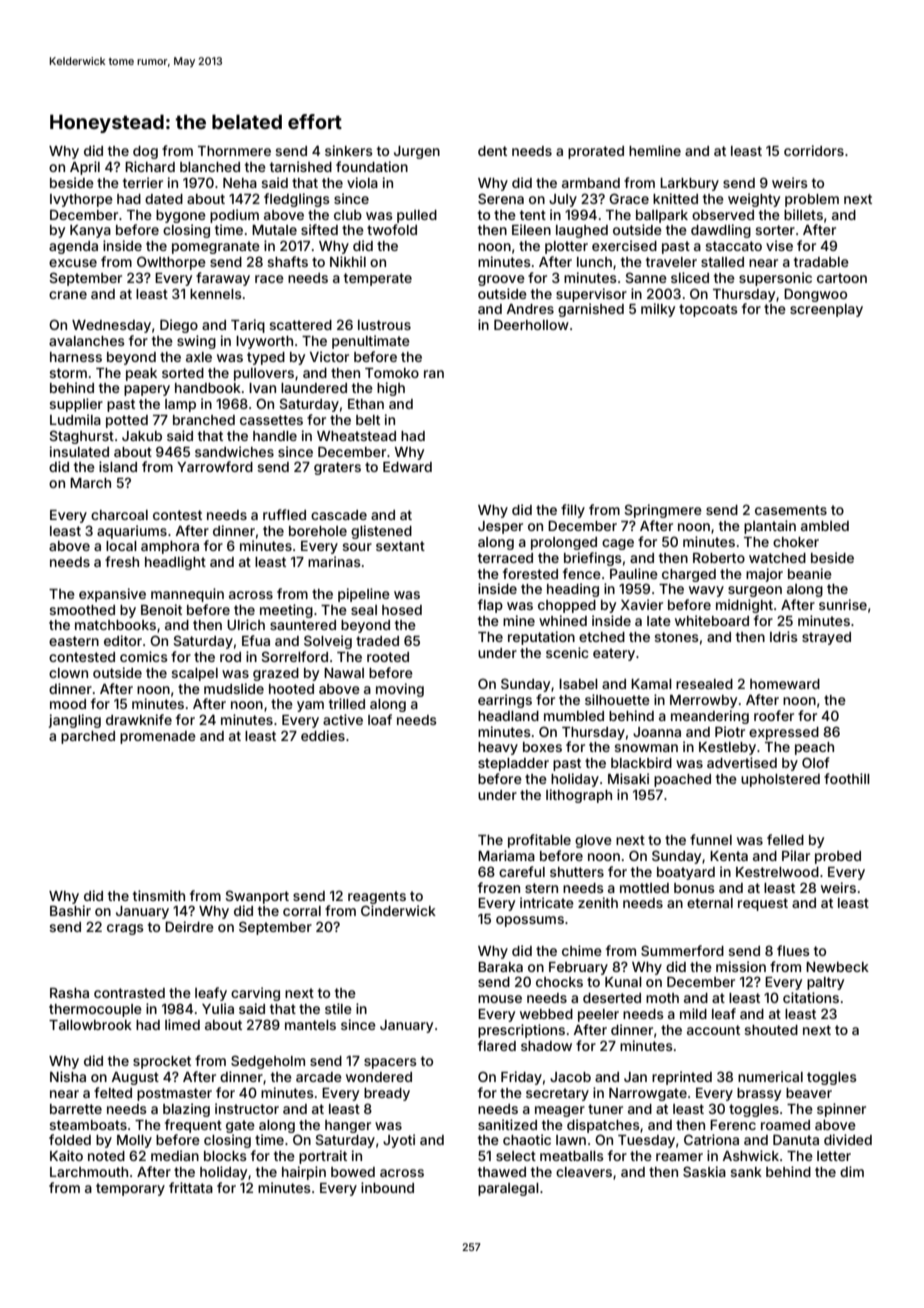 The image size is (924, 1308). What do you see at coordinates (68, 1076) in the screenshot?
I see `Nisha` at bounding box center [68, 1076].
